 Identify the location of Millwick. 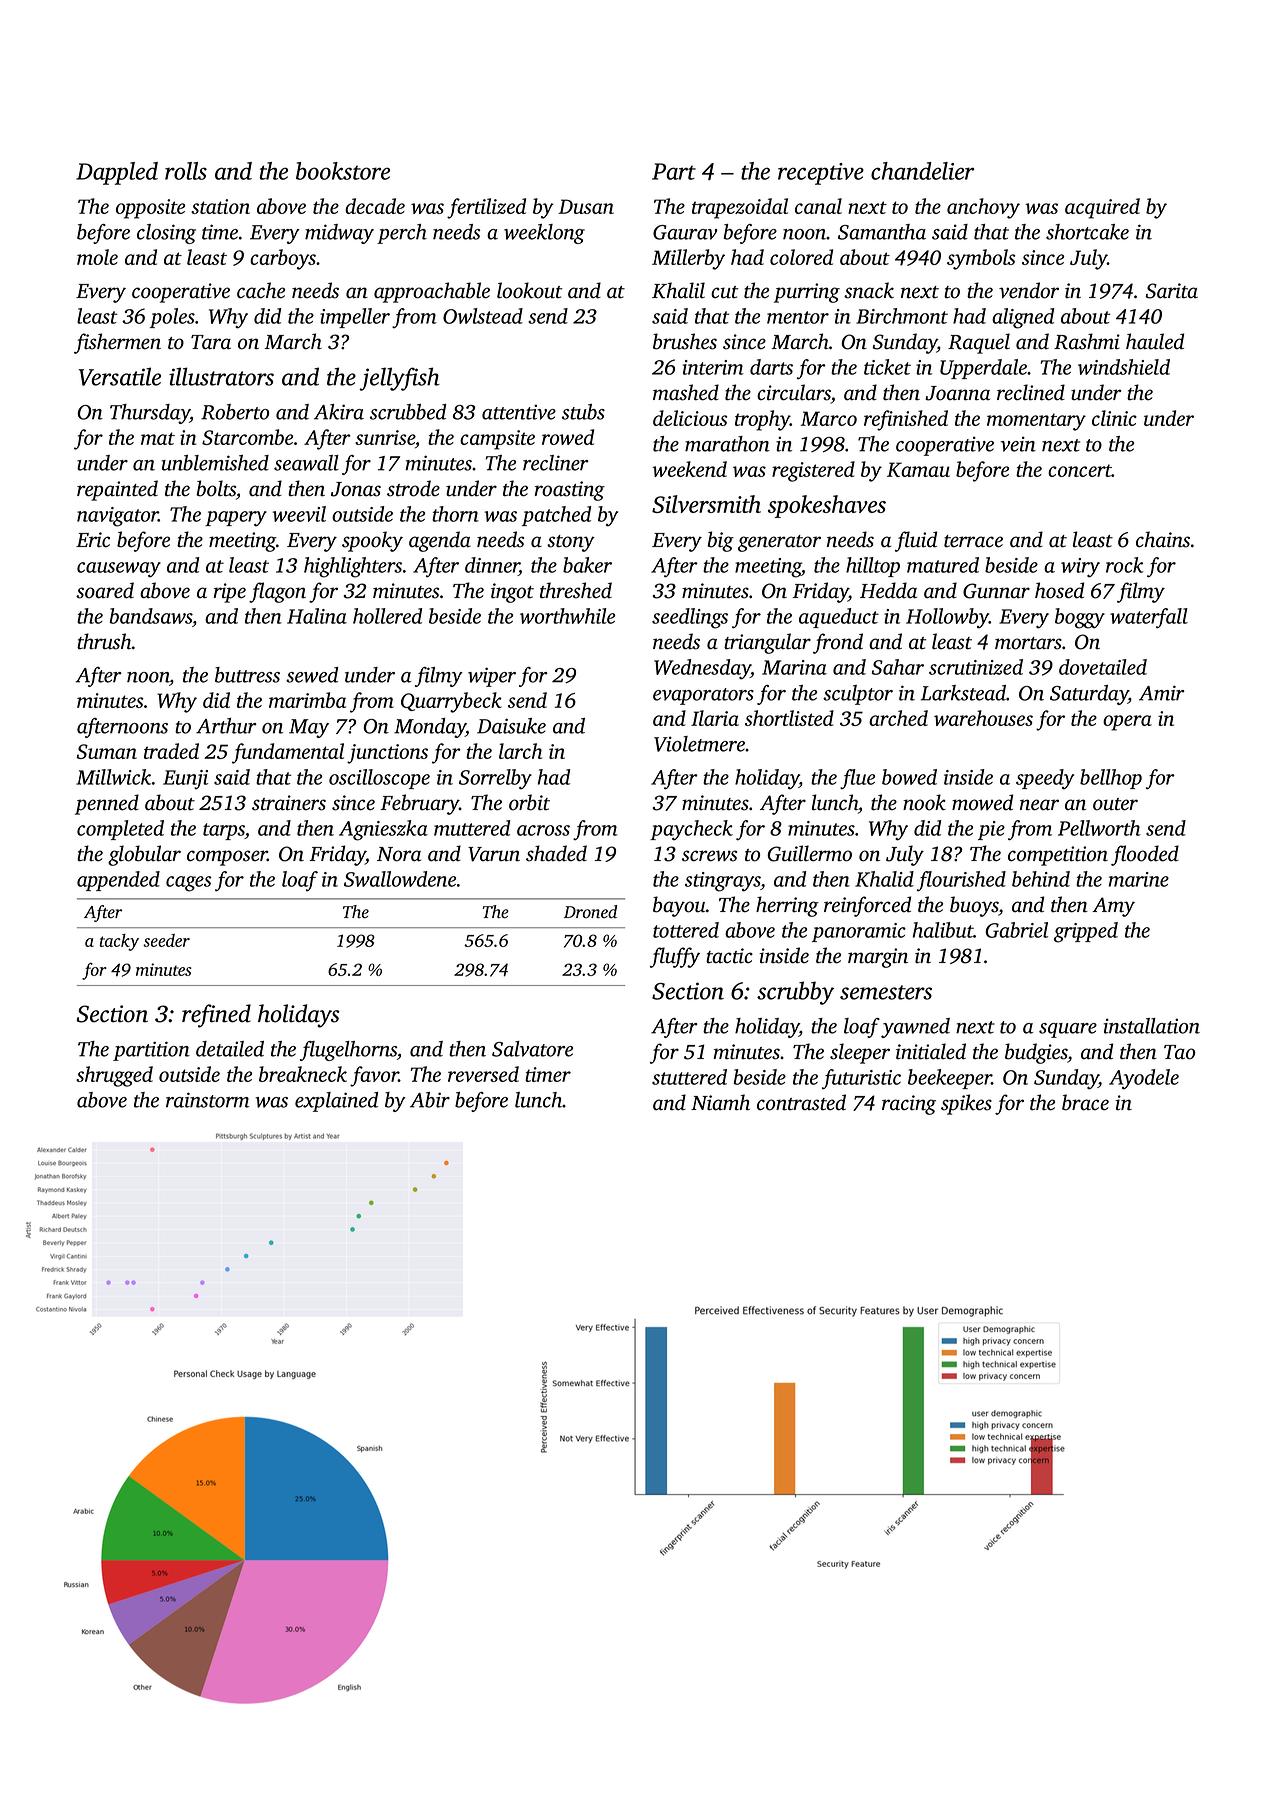
(113, 777).
